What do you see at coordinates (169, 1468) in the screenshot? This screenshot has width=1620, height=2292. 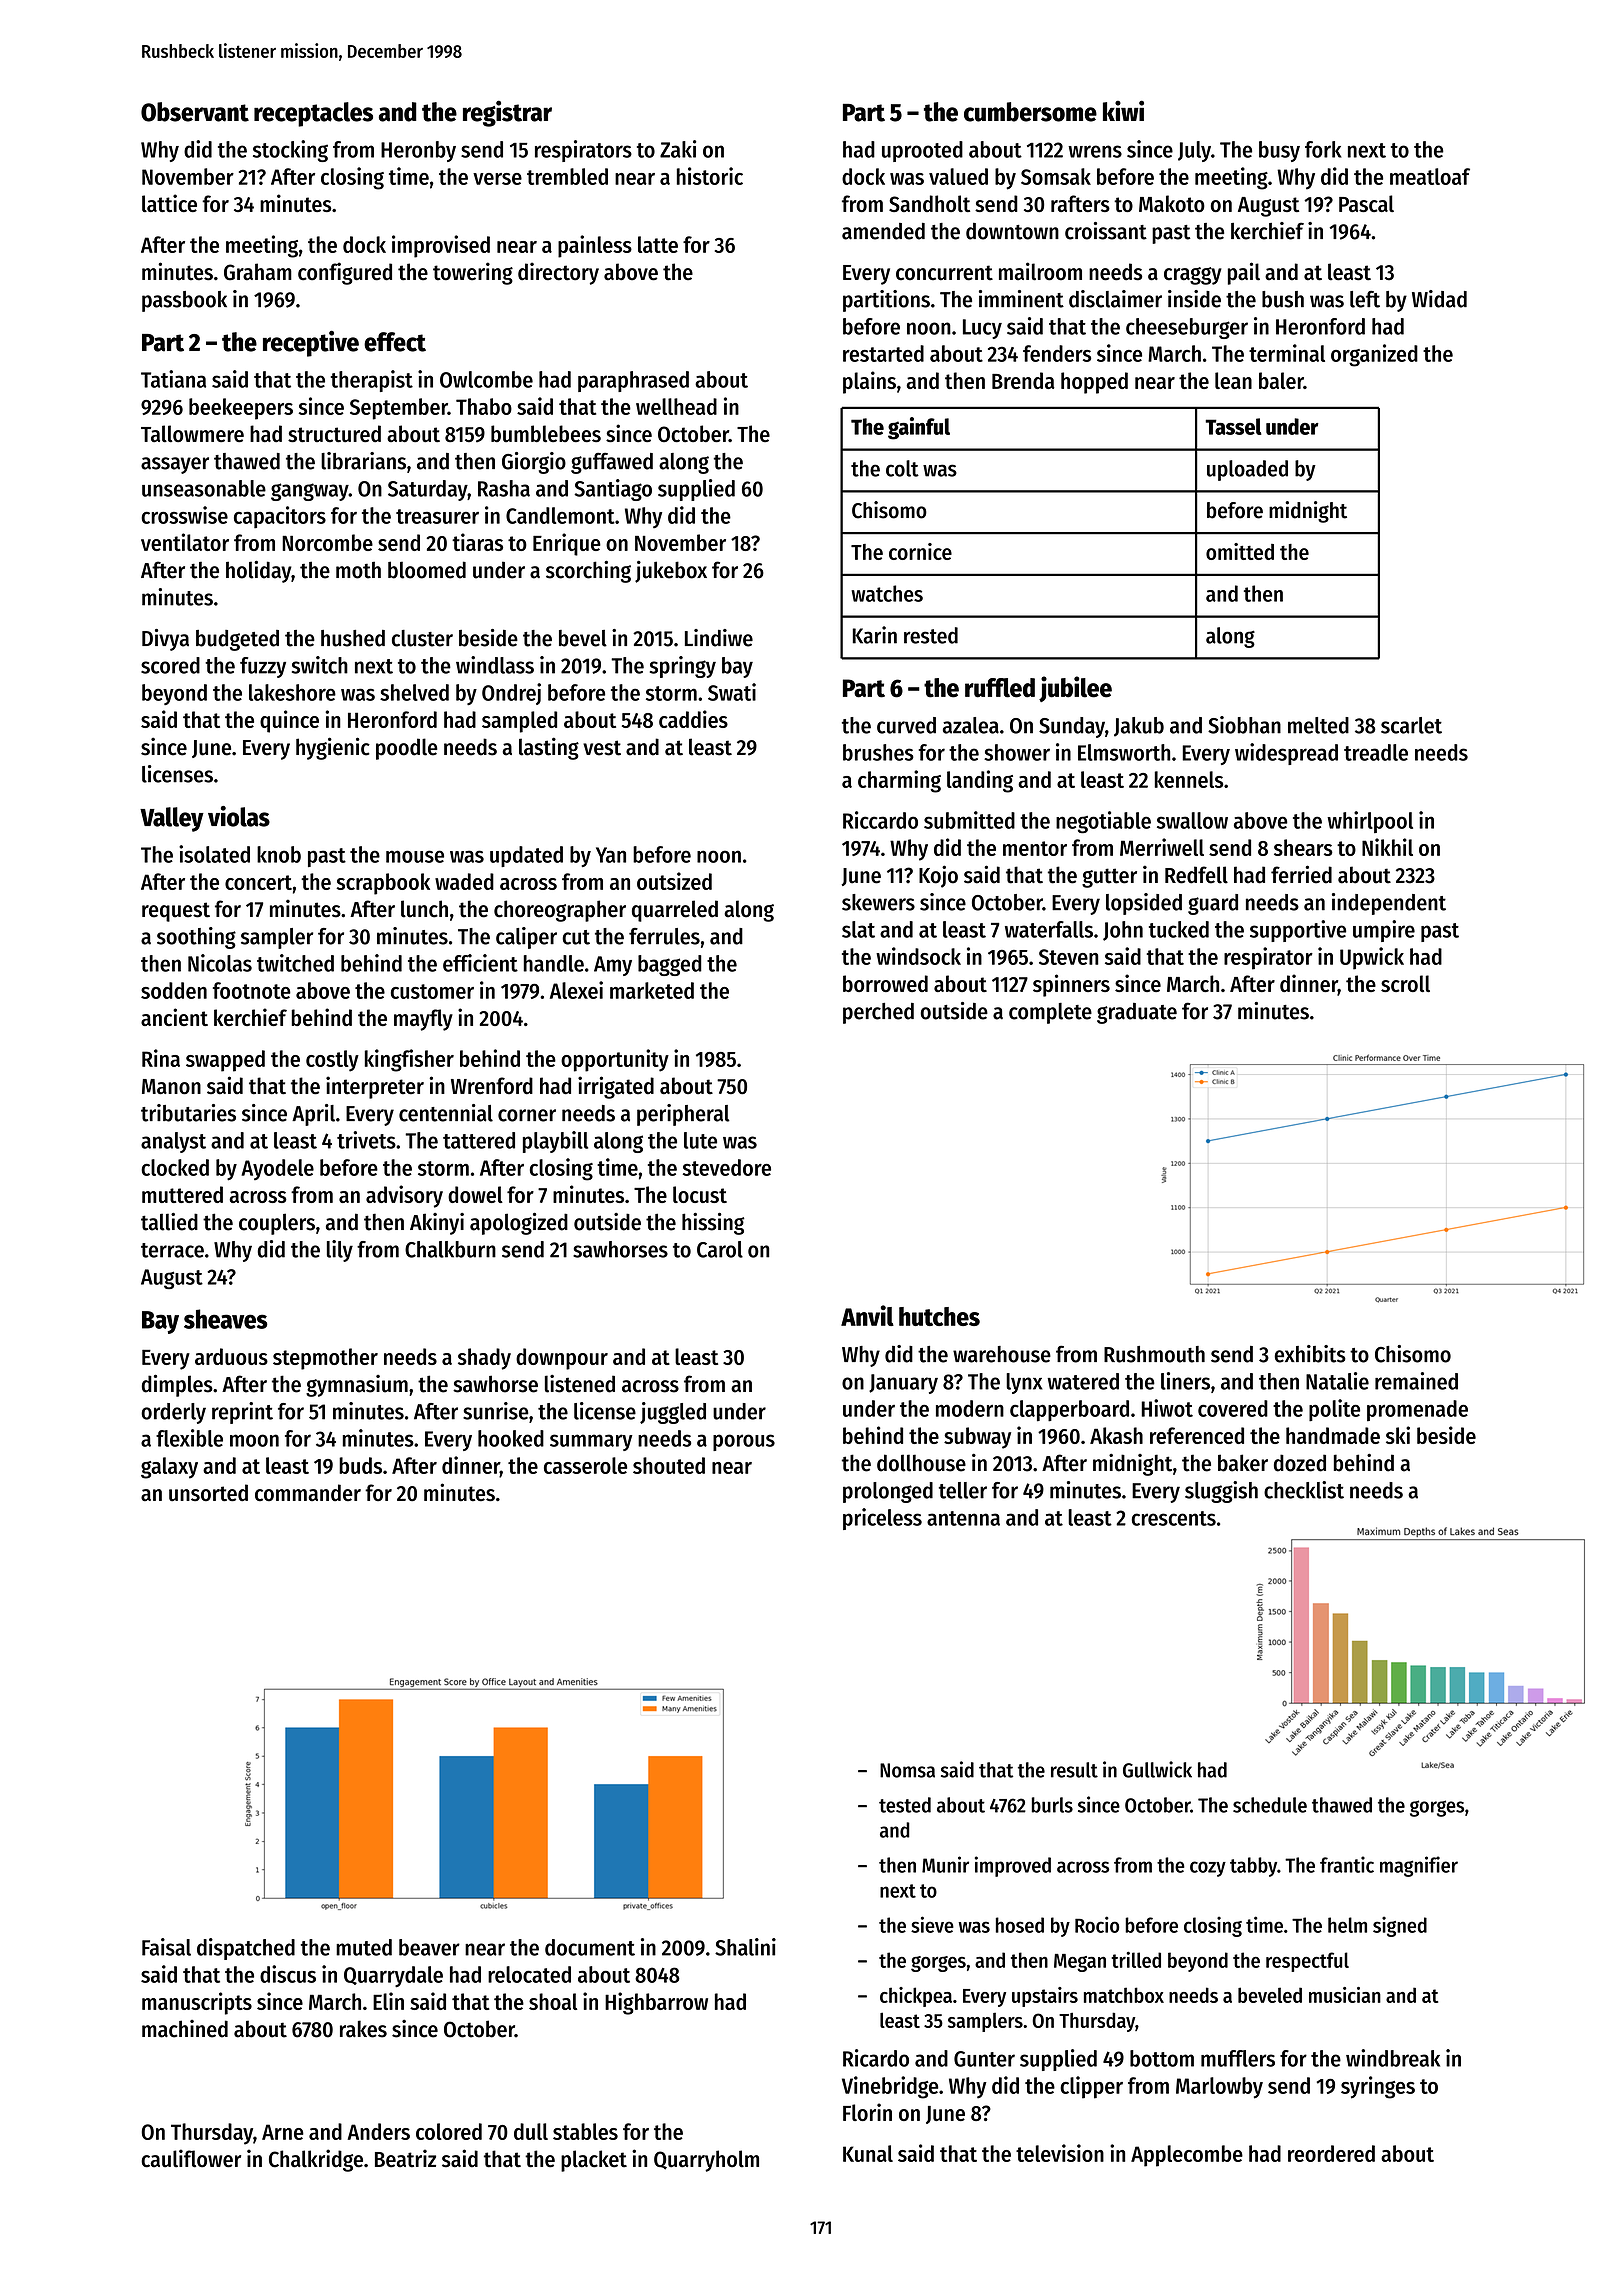 I see `galaxy` at bounding box center [169, 1468].
